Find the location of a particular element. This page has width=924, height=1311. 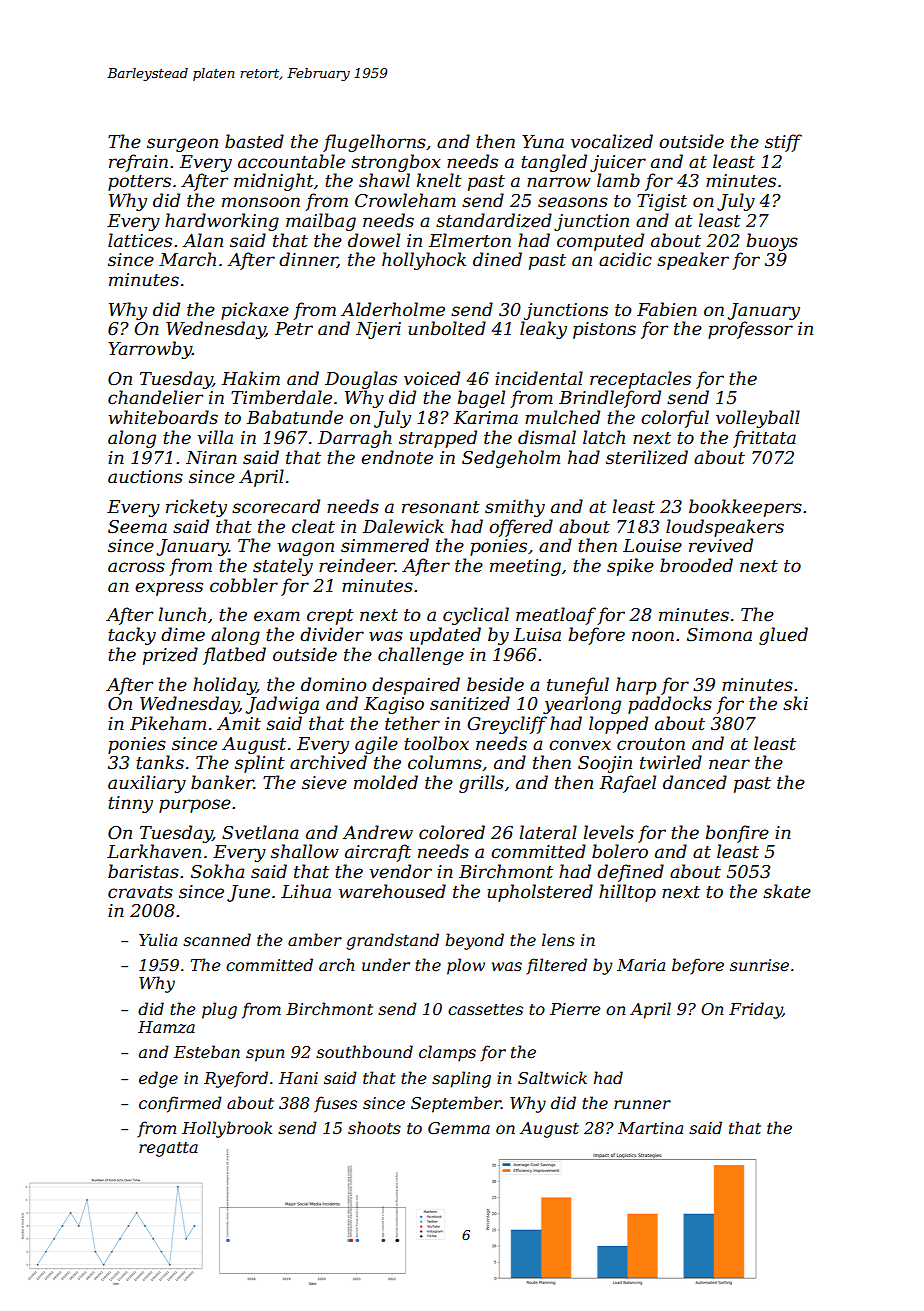

voiced is located at coordinates (432, 378).
